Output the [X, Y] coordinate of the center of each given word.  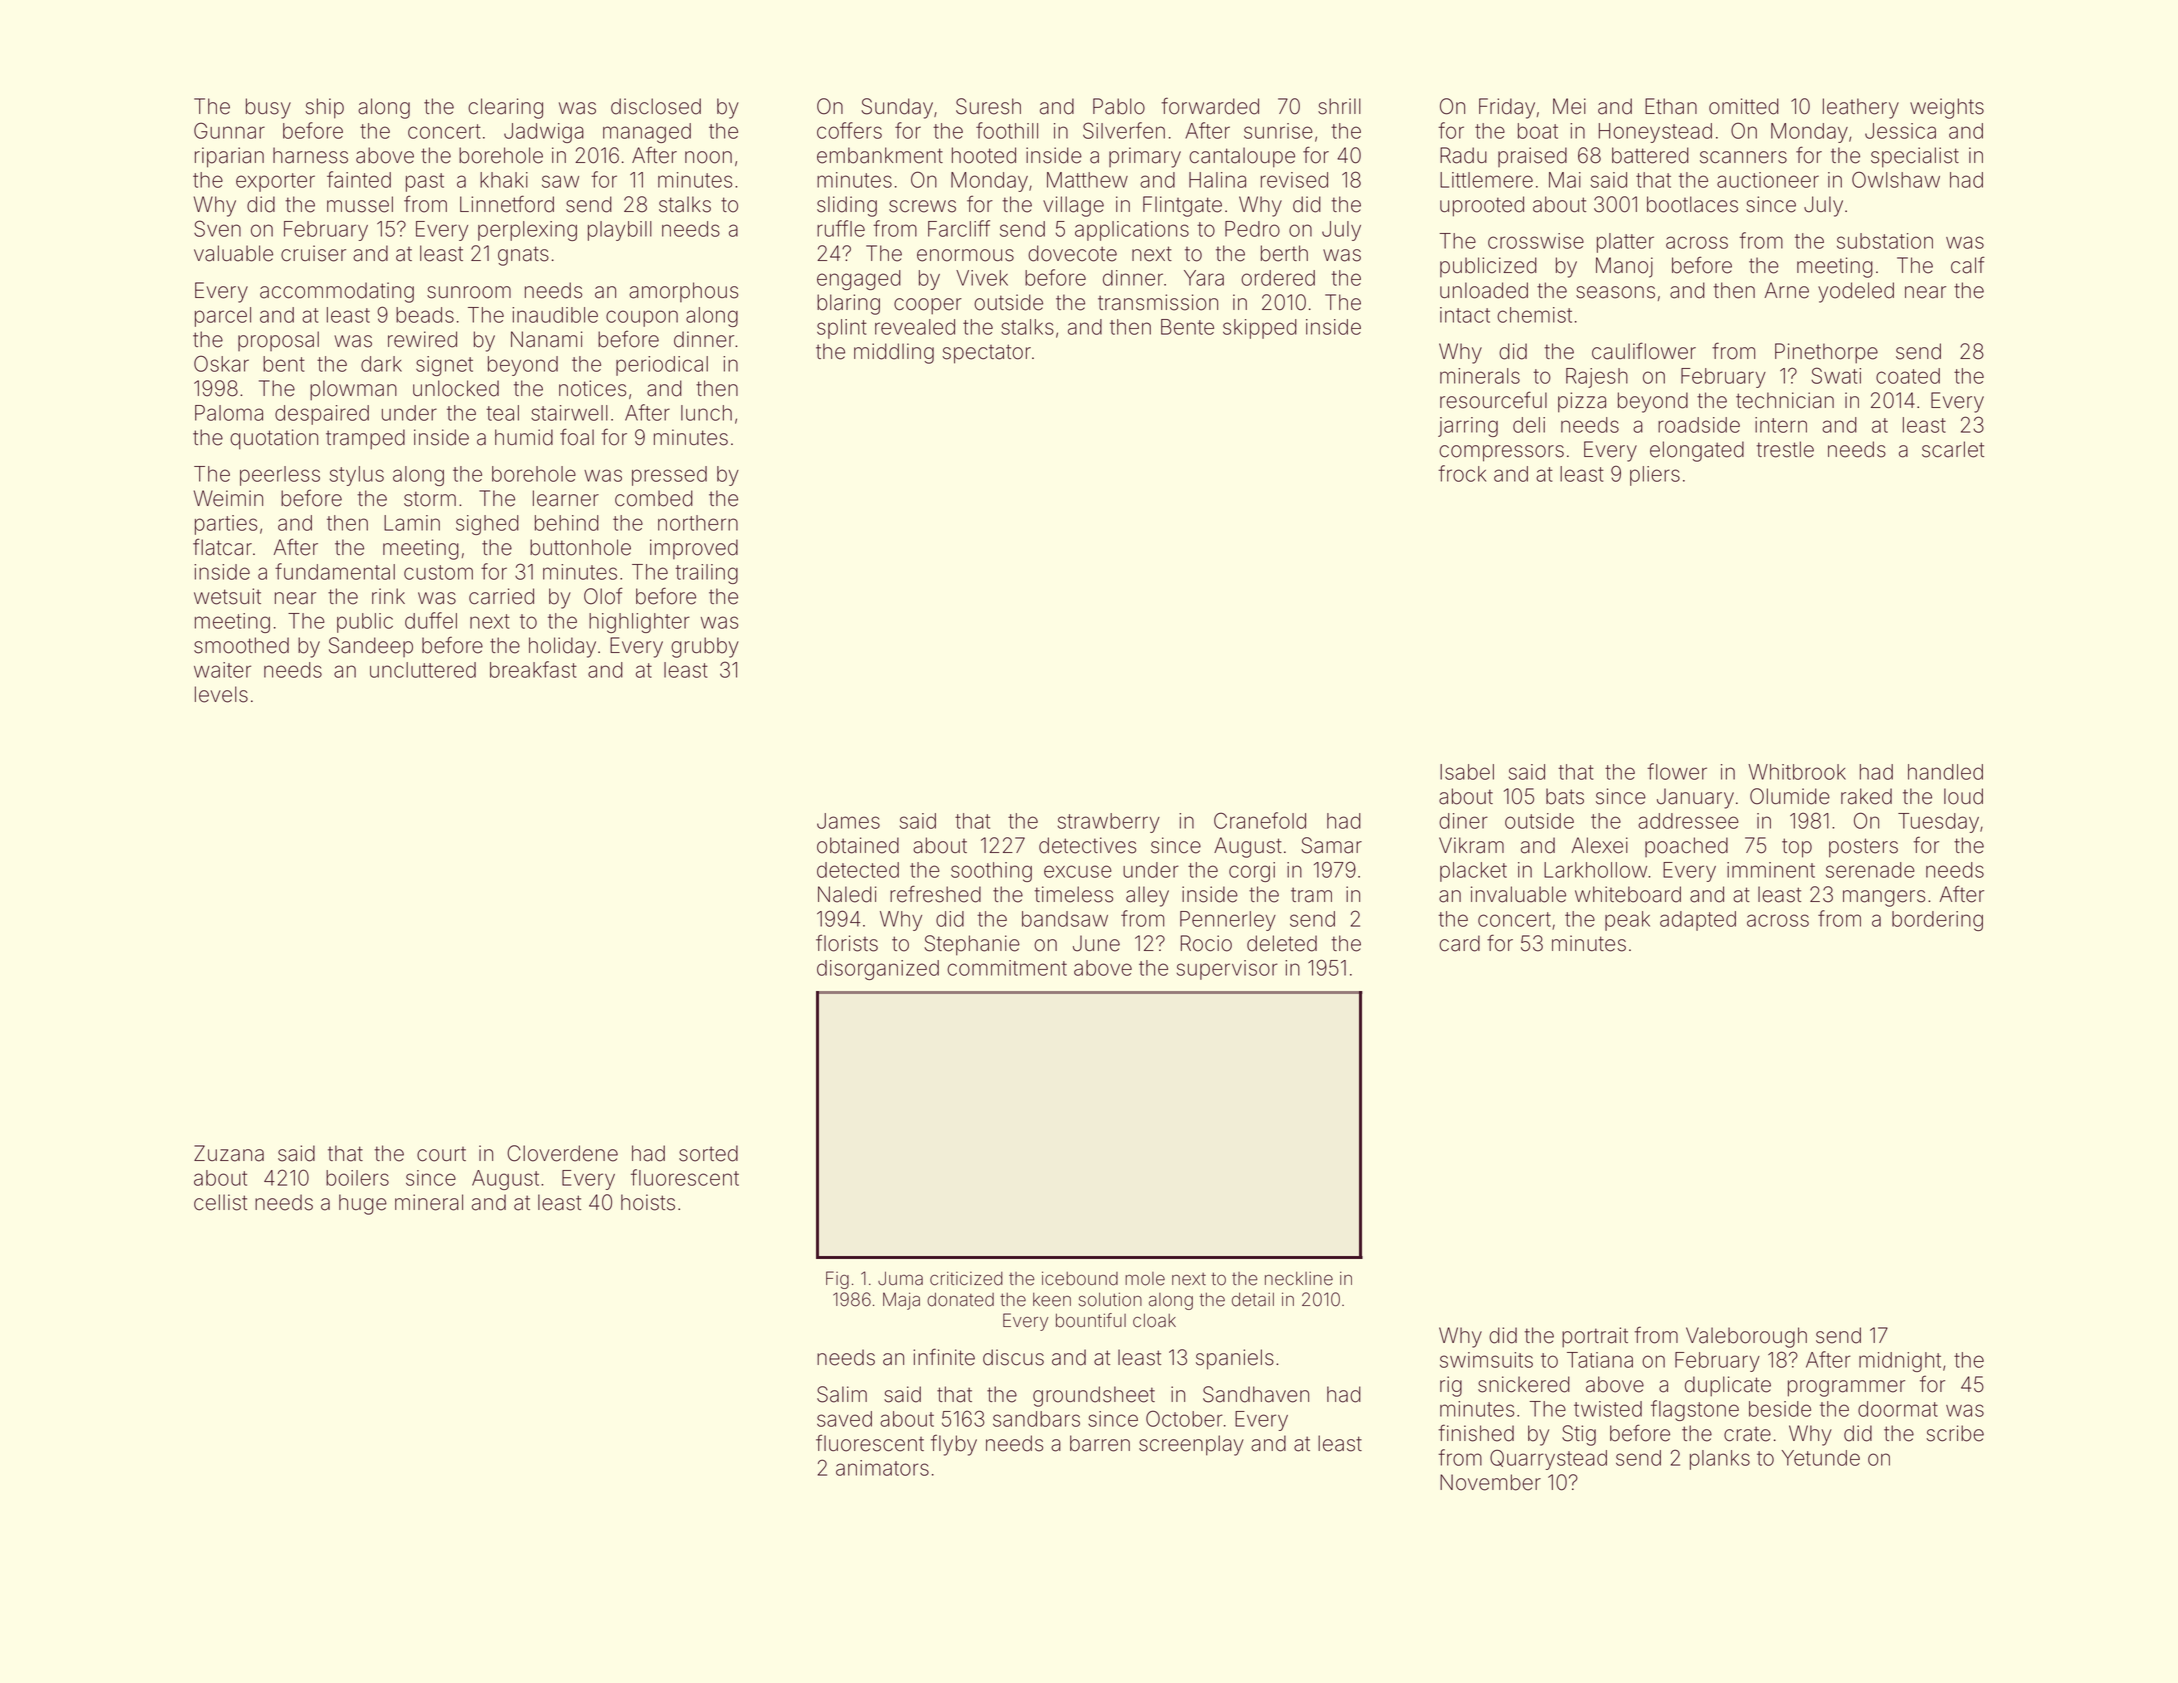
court [441, 1154]
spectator [986, 354]
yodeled [1856, 292]
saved [844, 1419]
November [1490, 1482]
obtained [858, 845]
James [848, 821]
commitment [1007, 968]
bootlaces [1692, 204]
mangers [1884, 898]
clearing [505, 108]
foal [577, 437]
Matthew [1087, 180]
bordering [1937, 921]
